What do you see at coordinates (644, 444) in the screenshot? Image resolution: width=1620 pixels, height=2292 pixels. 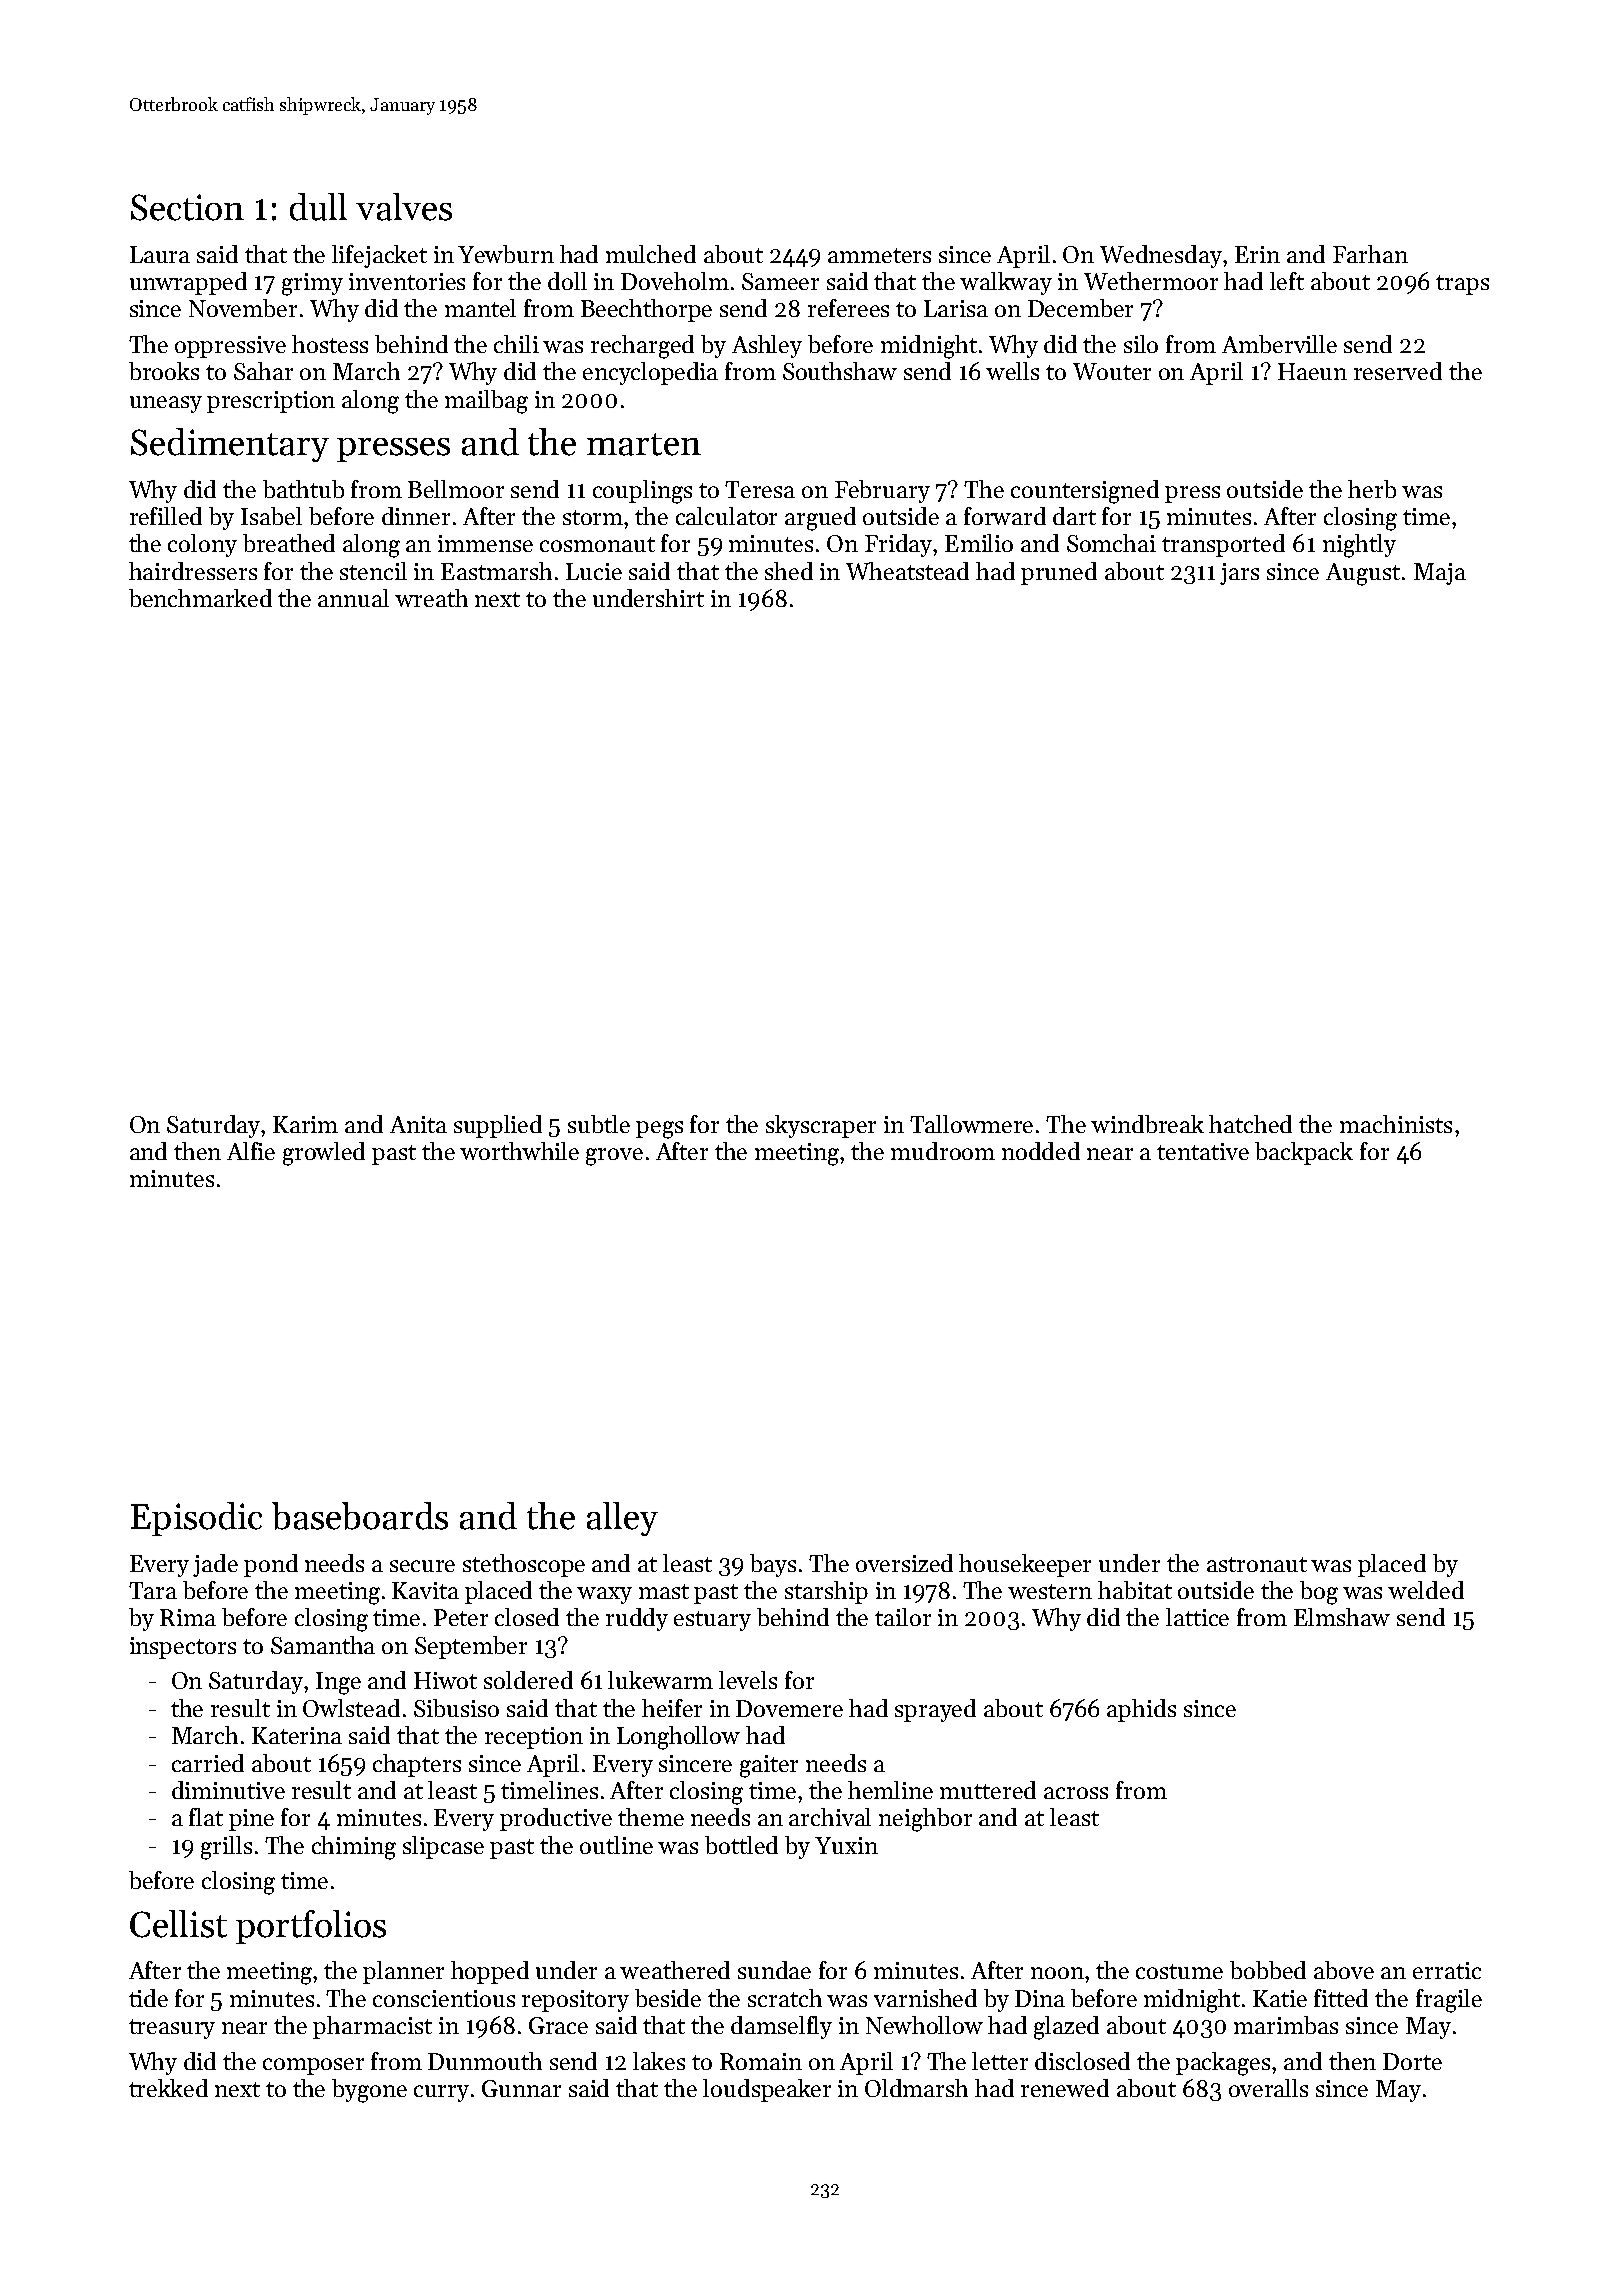 I see `marten` at bounding box center [644, 444].
